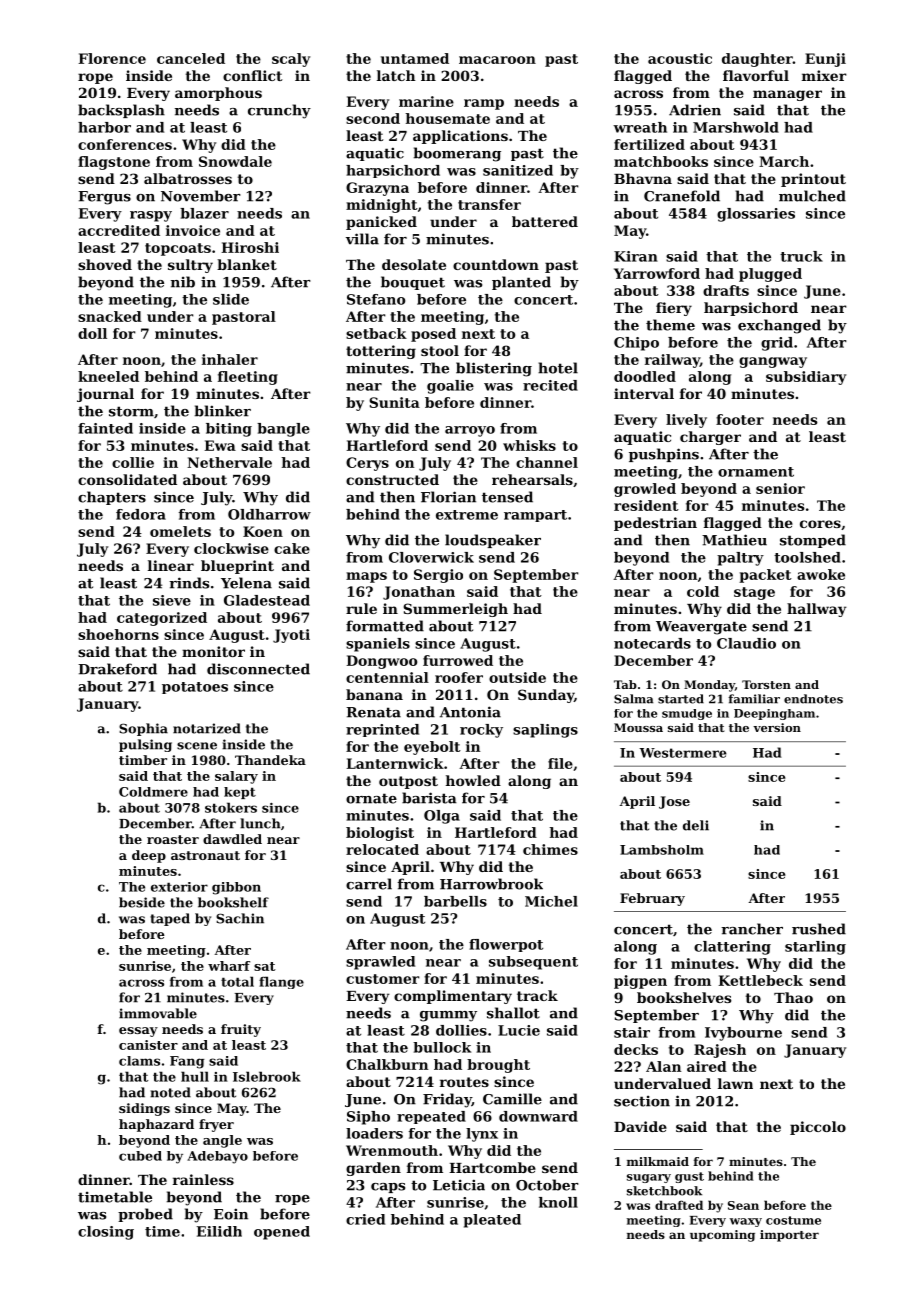 The height and width of the screenshot is (1308, 924). What do you see at coordinates (497, 60) in the screenshot?
I see `macaroon` at bounding box center [497, 60].
